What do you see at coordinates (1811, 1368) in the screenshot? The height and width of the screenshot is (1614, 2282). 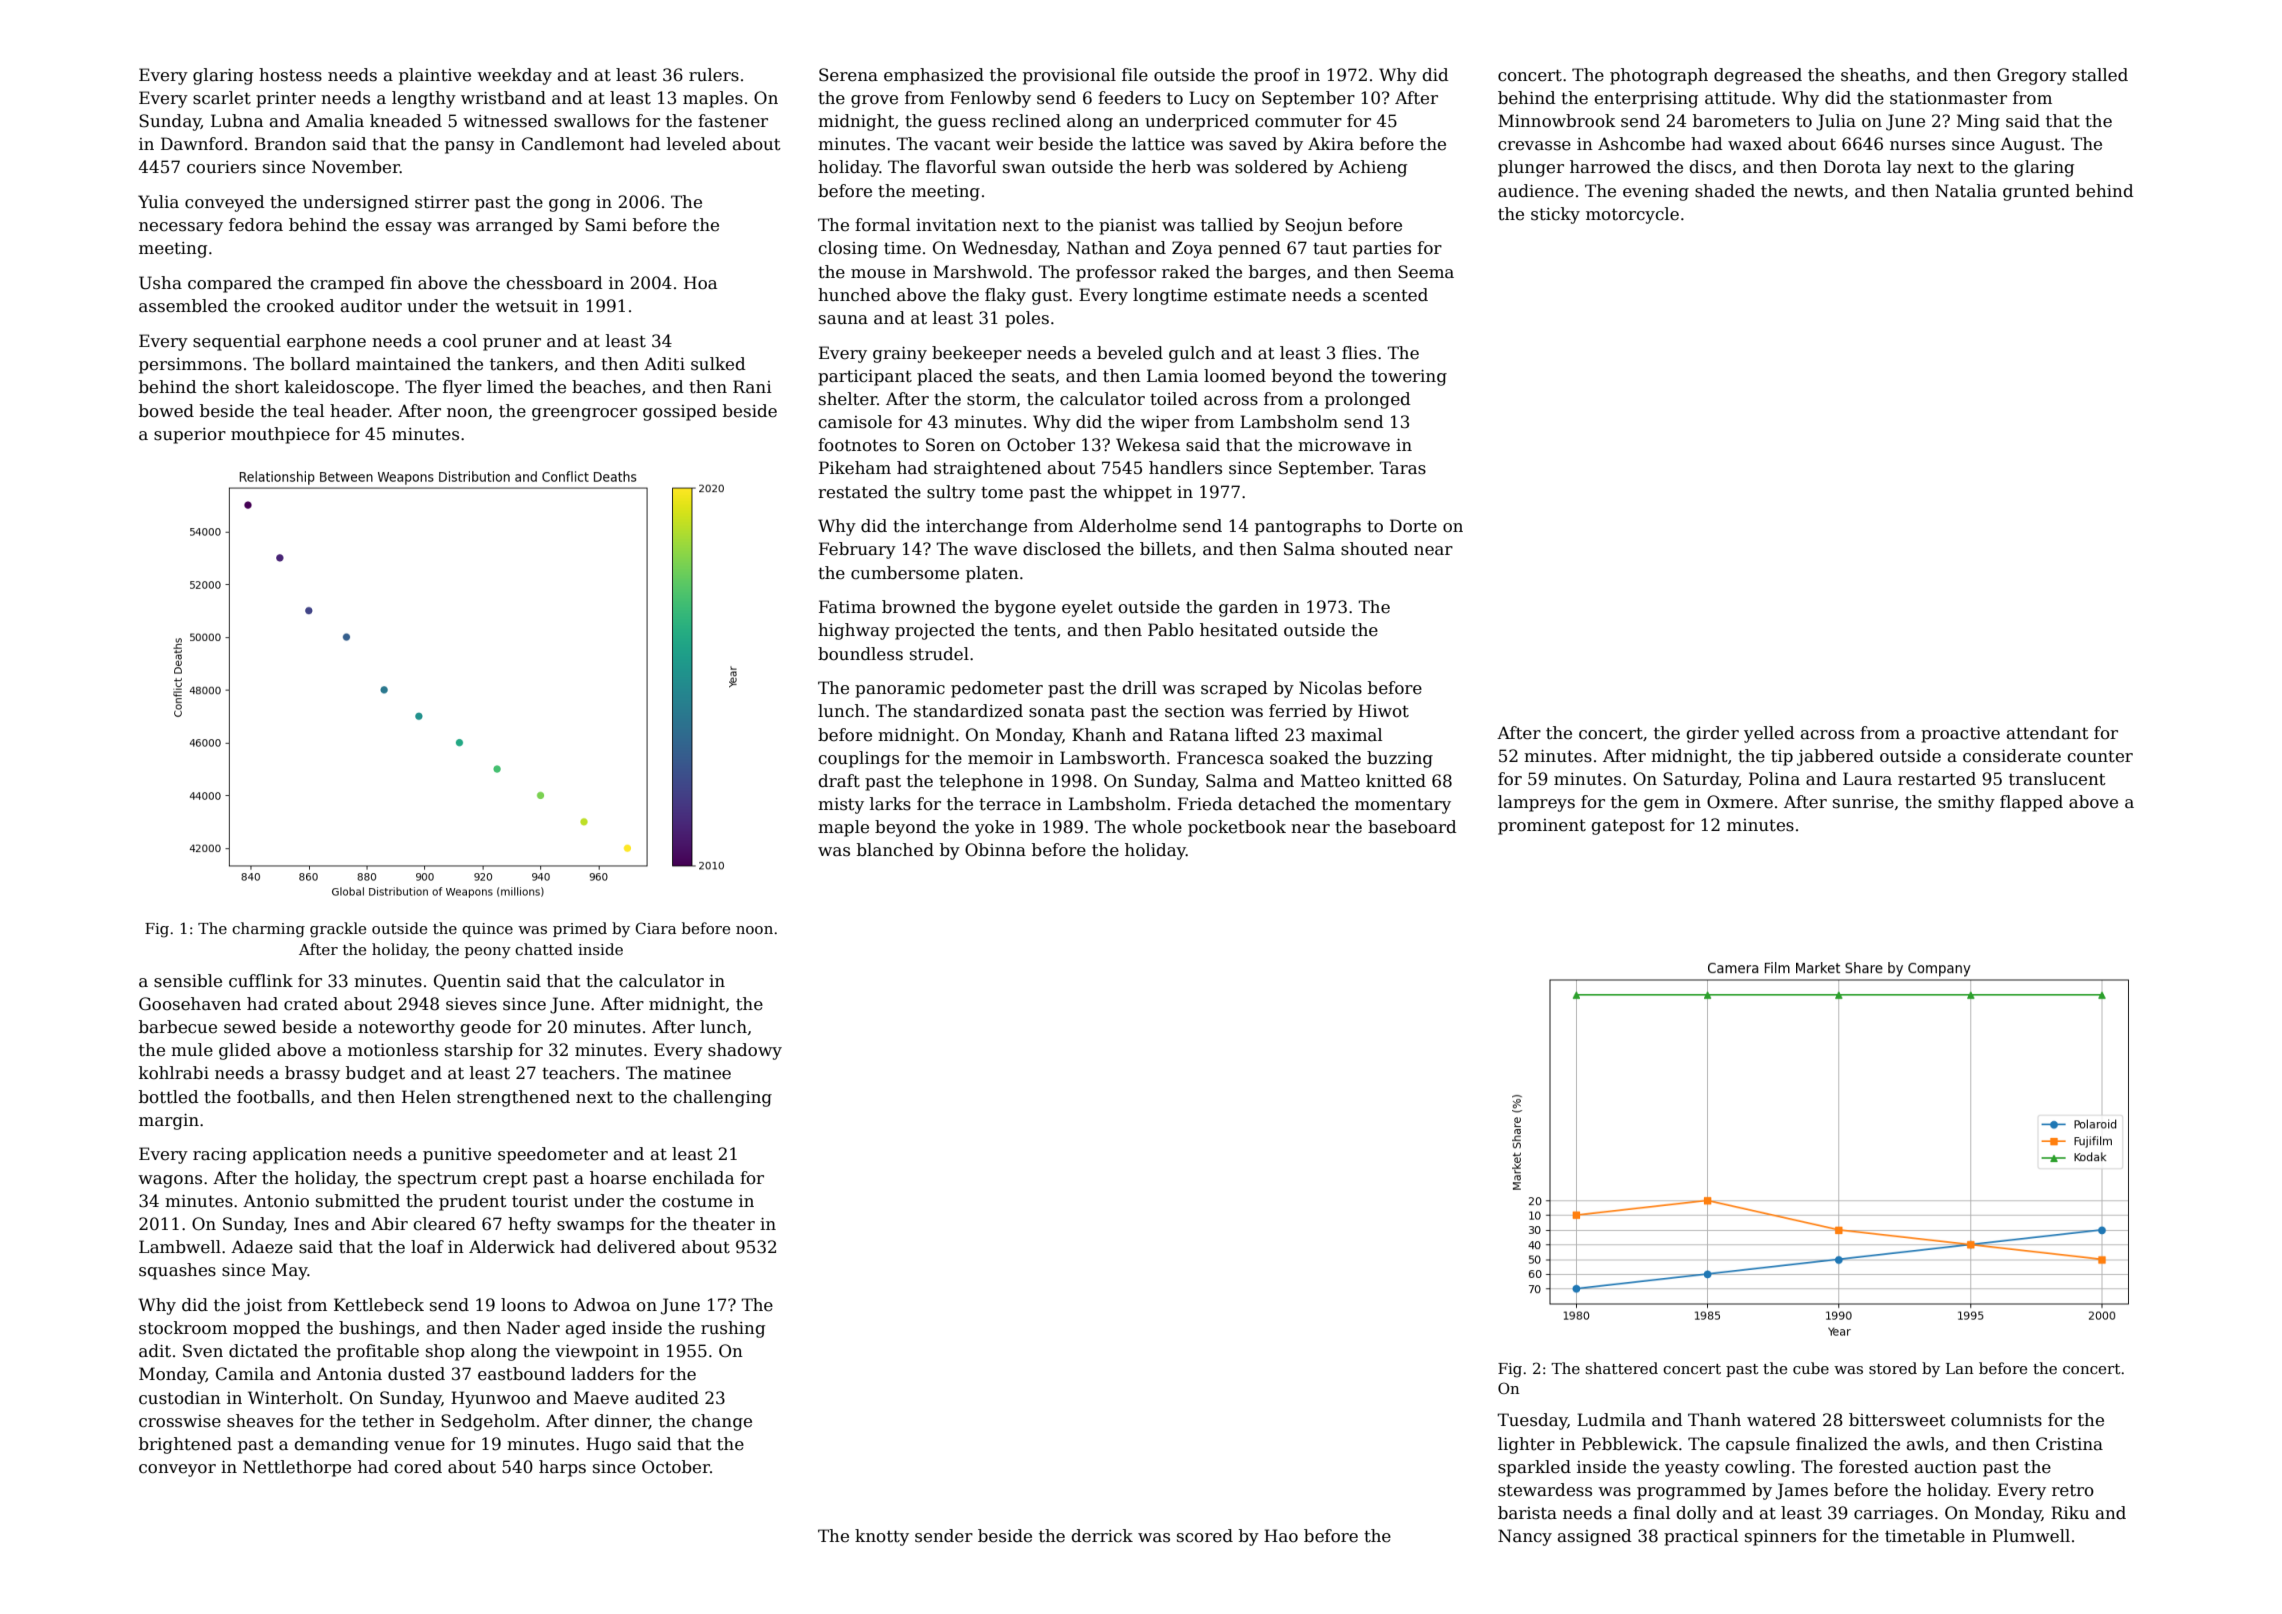 I see `cube` at bounding box center [1811, 1368].
